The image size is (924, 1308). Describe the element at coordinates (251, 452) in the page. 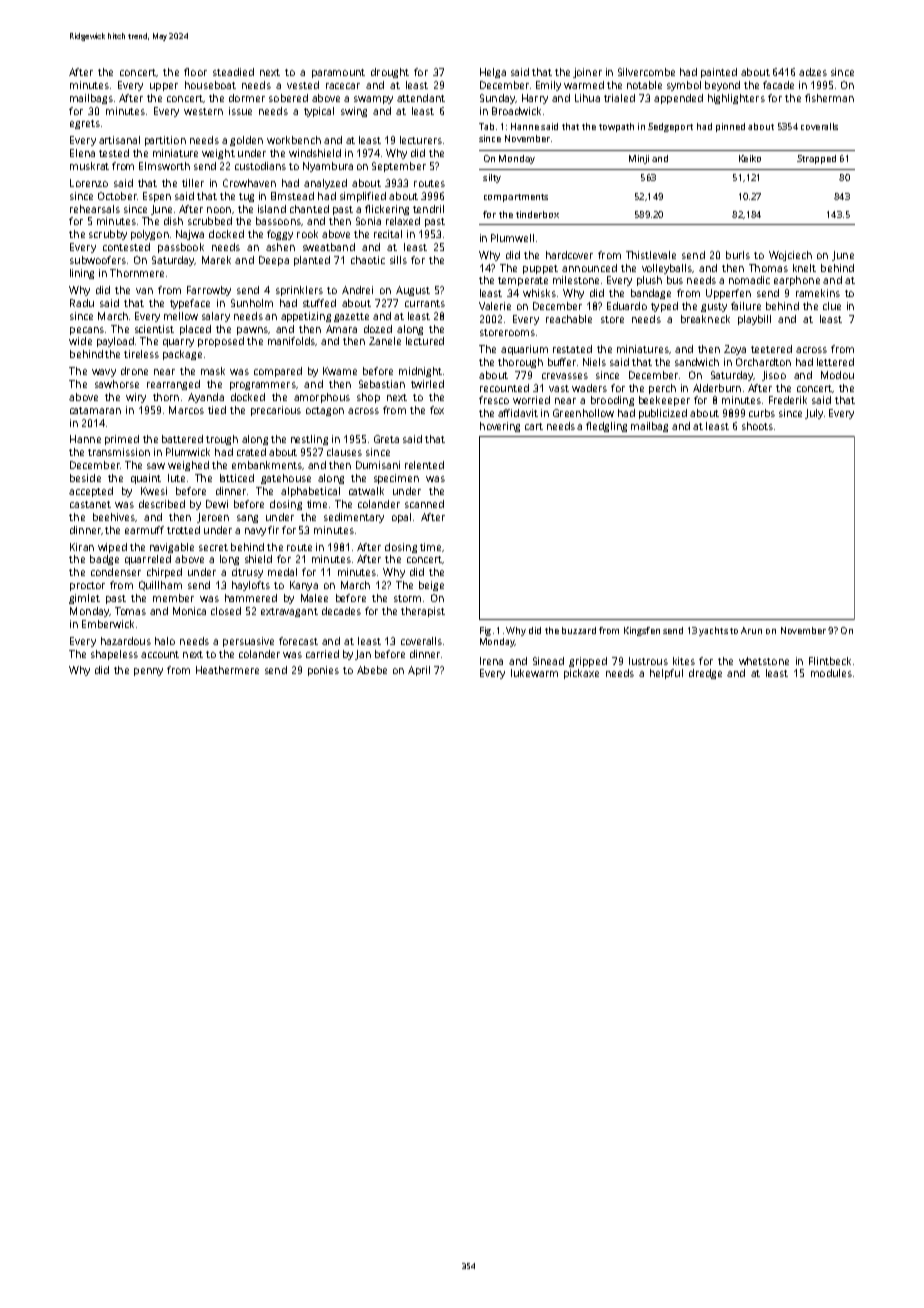

I see `crated` at that location.
